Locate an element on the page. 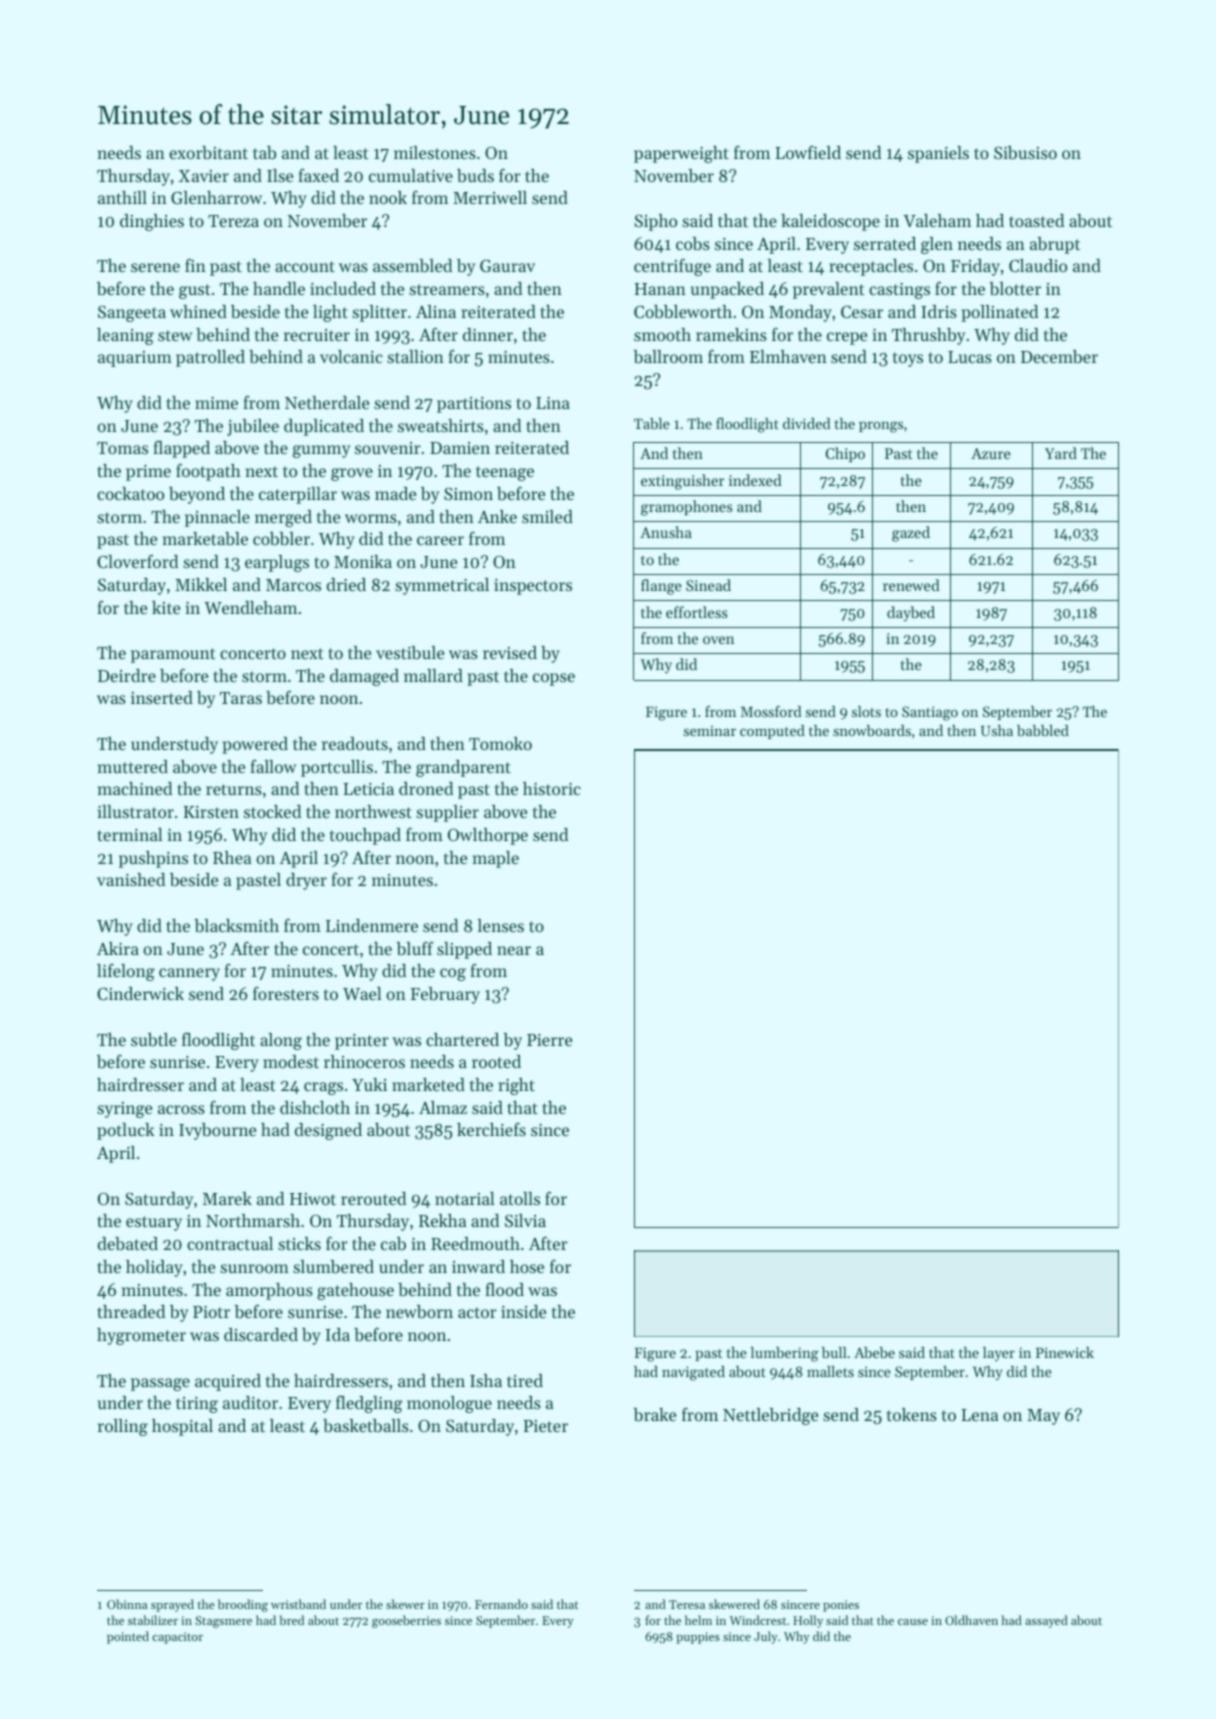 The image size is (1216, 1719). paperweight is located at coordinates (681, 154).
